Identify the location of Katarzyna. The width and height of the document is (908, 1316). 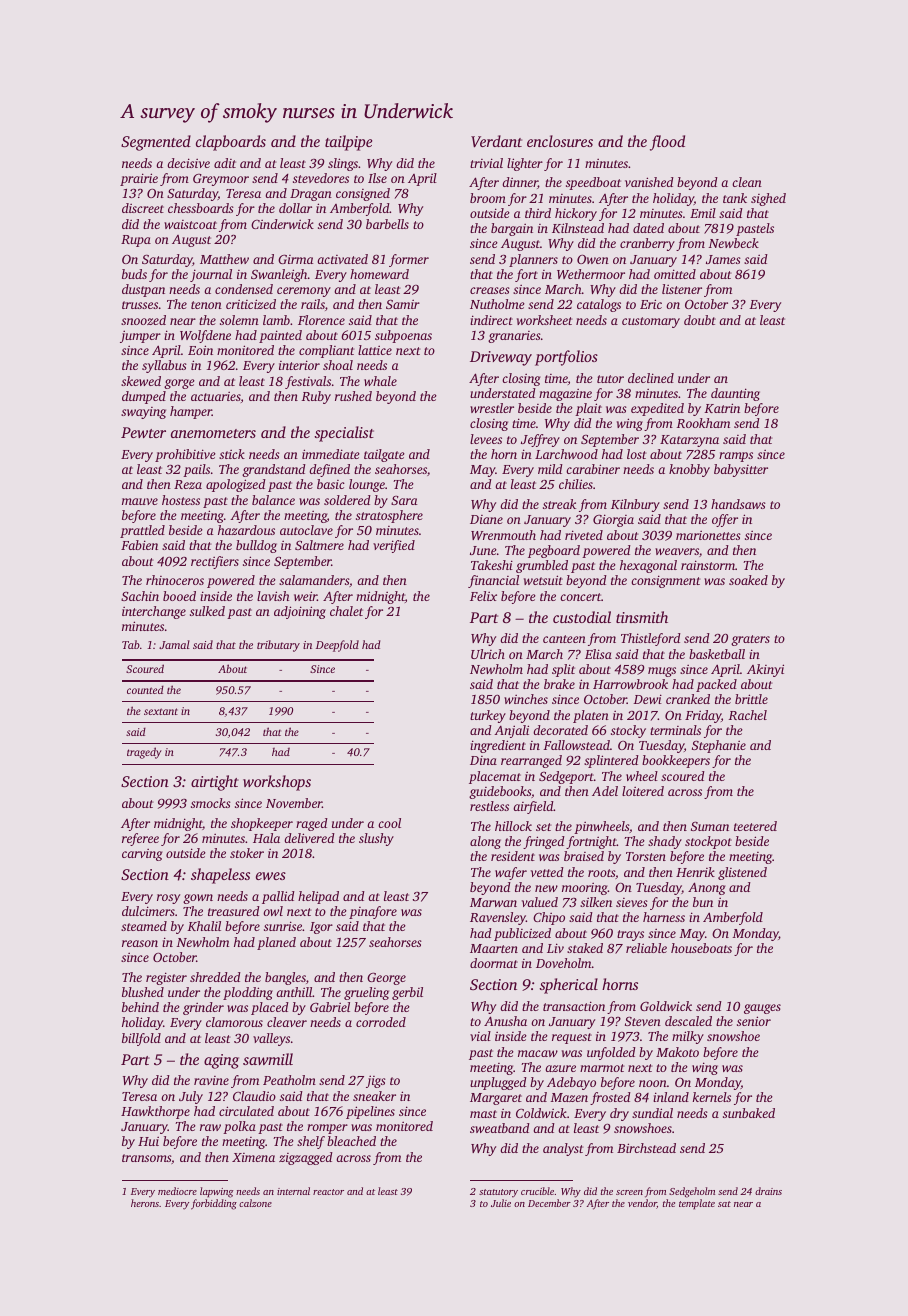
(689, 441).
